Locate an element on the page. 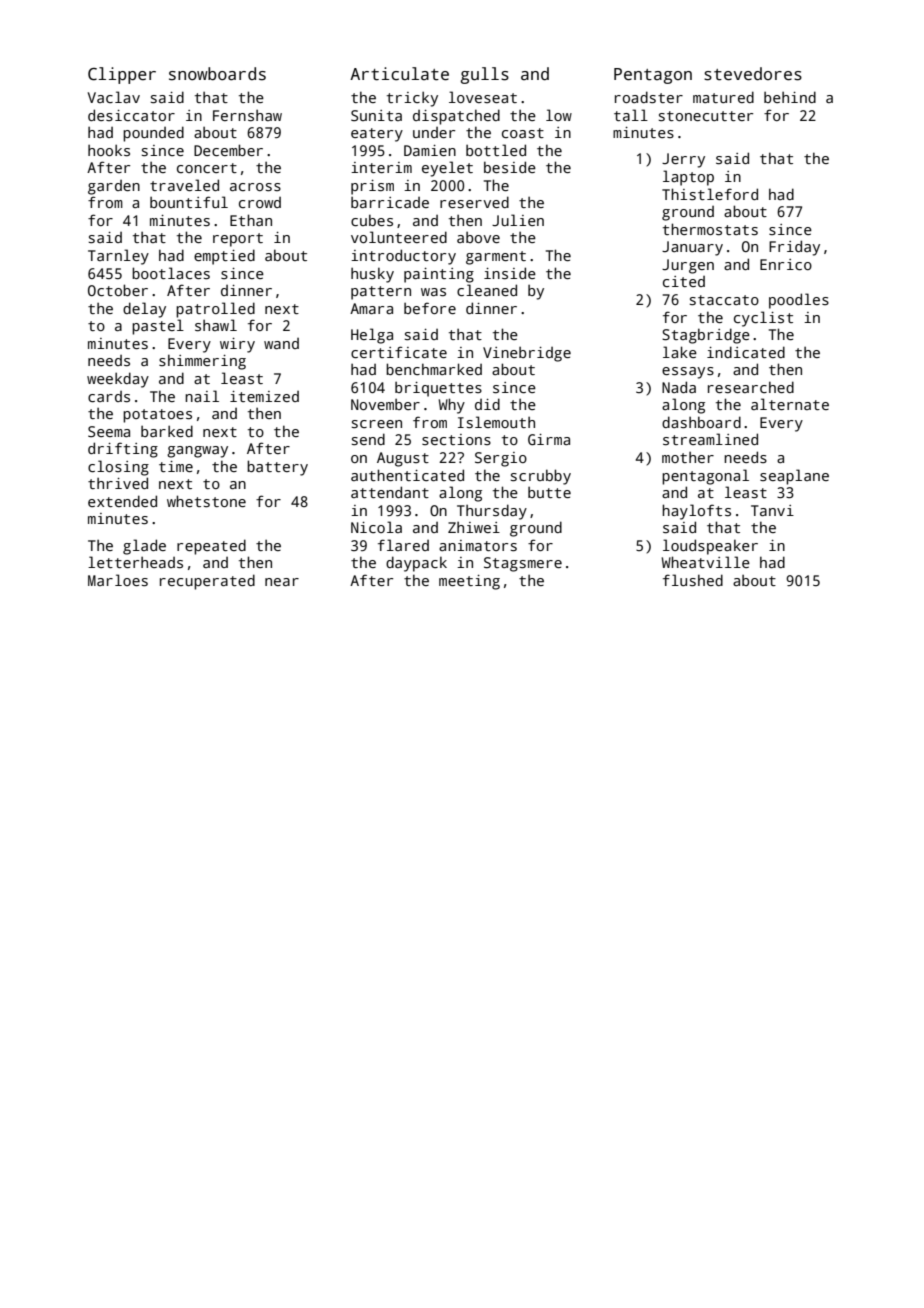  dashboard is located at coordinates (701, 422).
